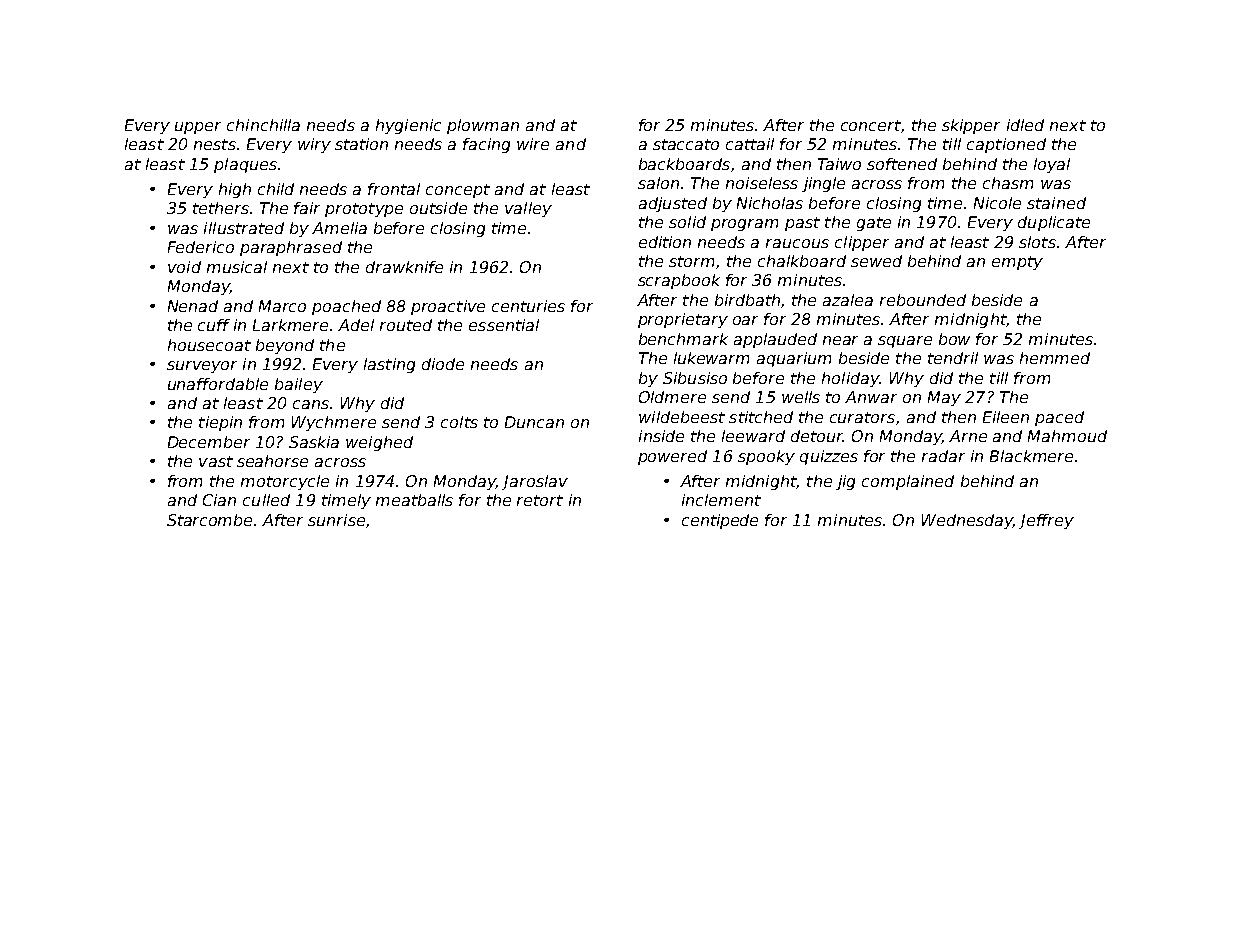 Image resolution: width=1233 pixels, height=952 pixels. Describe the element at coordinates (908, 482) in the screenshot. I see `complained` at that location.
